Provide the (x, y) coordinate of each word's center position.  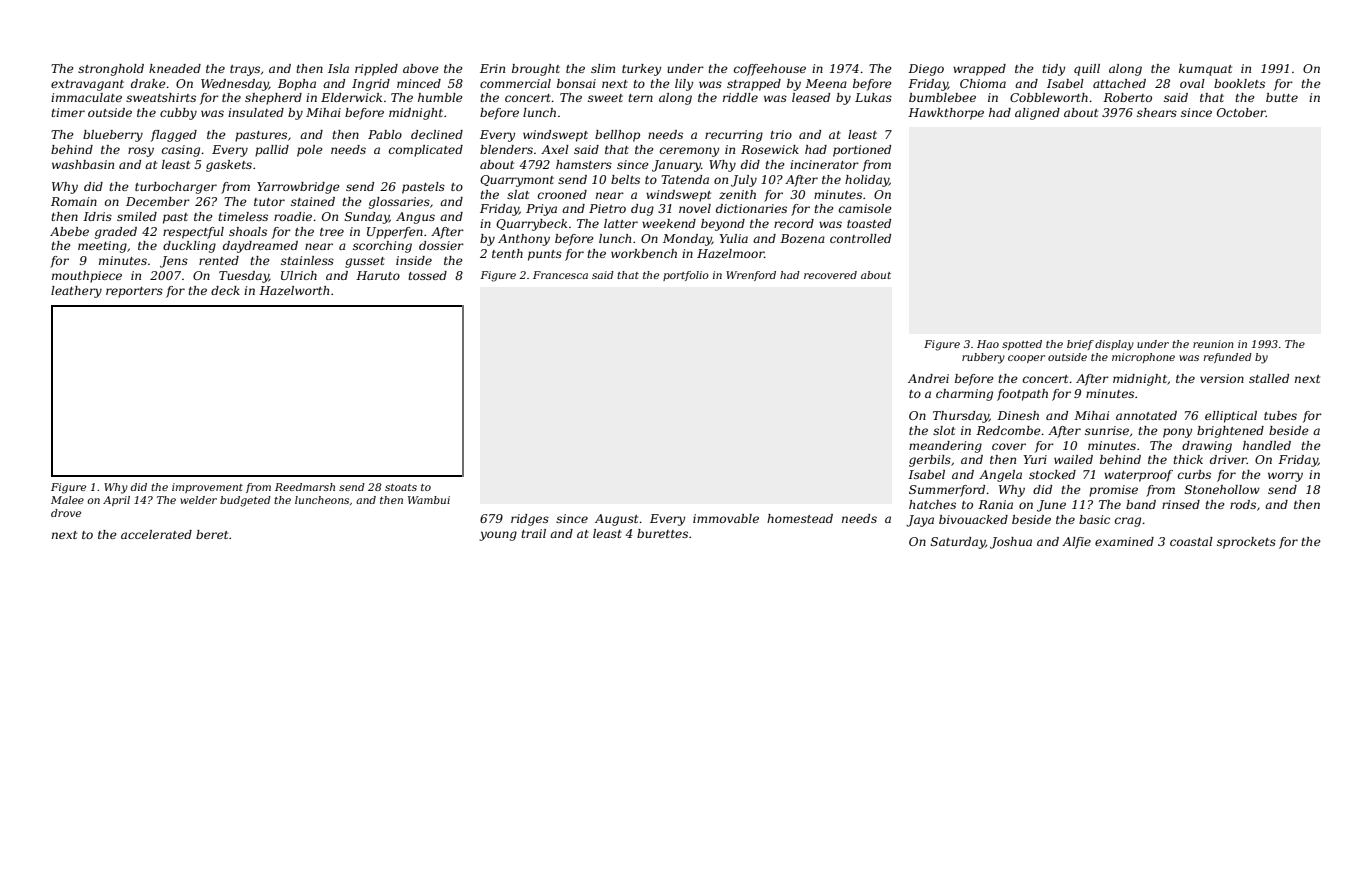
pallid (272, 151)
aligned (1037, 114)
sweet (605, 98)
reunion (1213, 344)
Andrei (928, 378)
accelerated (156, 534)
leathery (76, 292)
